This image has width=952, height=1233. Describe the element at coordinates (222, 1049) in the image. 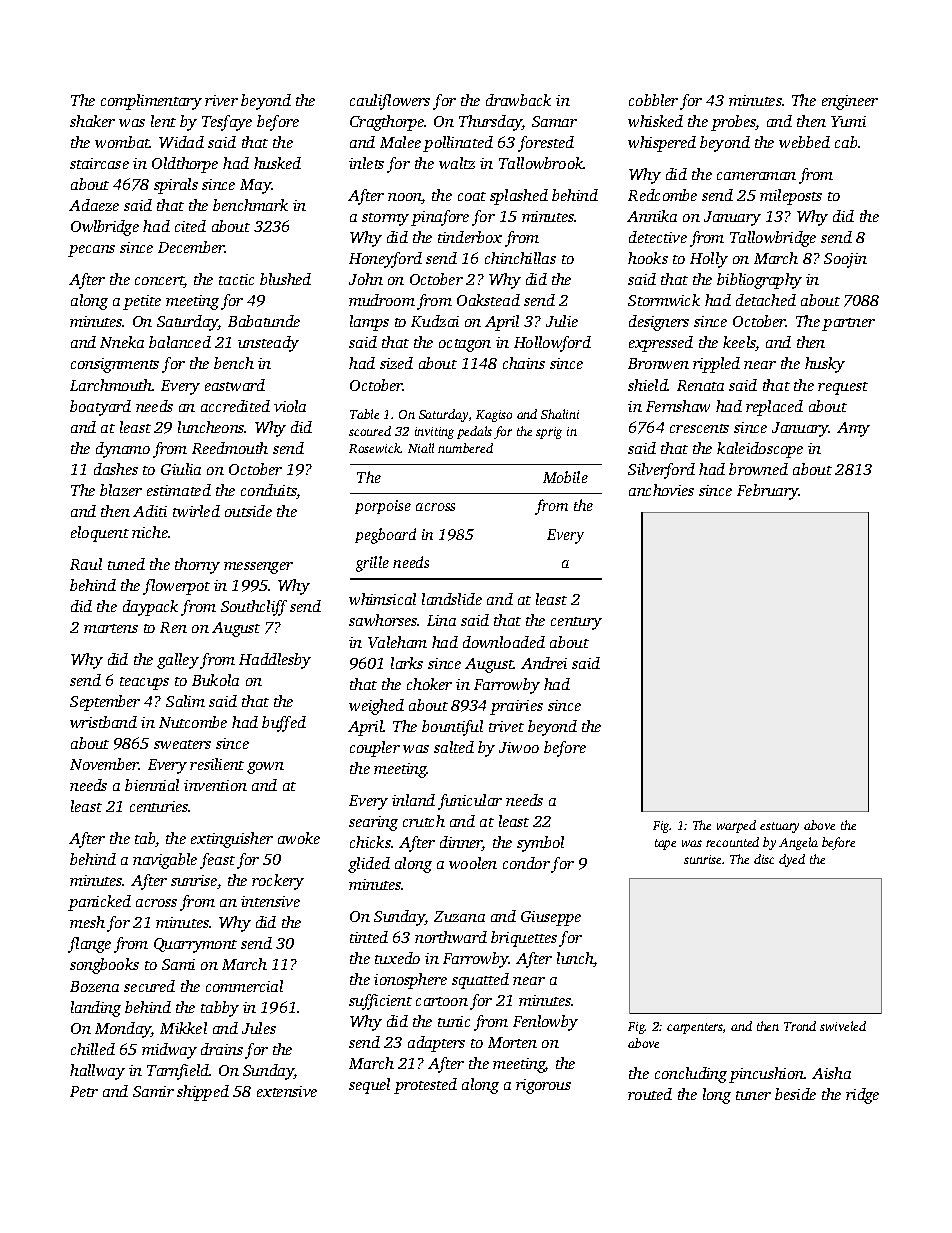

I see `drains` at that location.
